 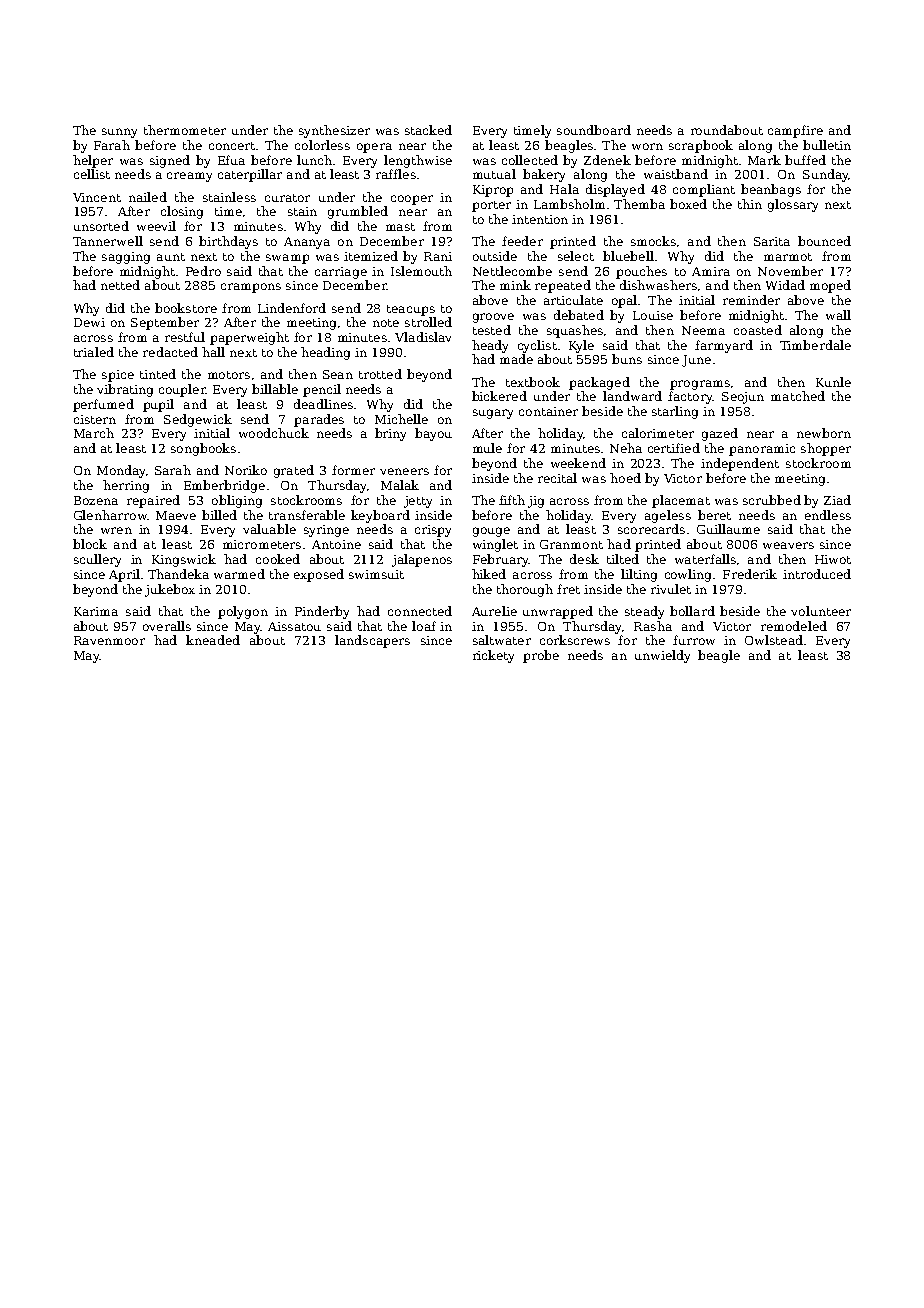 What do you see at coordinates (112, 145) in the document?
I see `Farah` at bounding box center [112, 145].
